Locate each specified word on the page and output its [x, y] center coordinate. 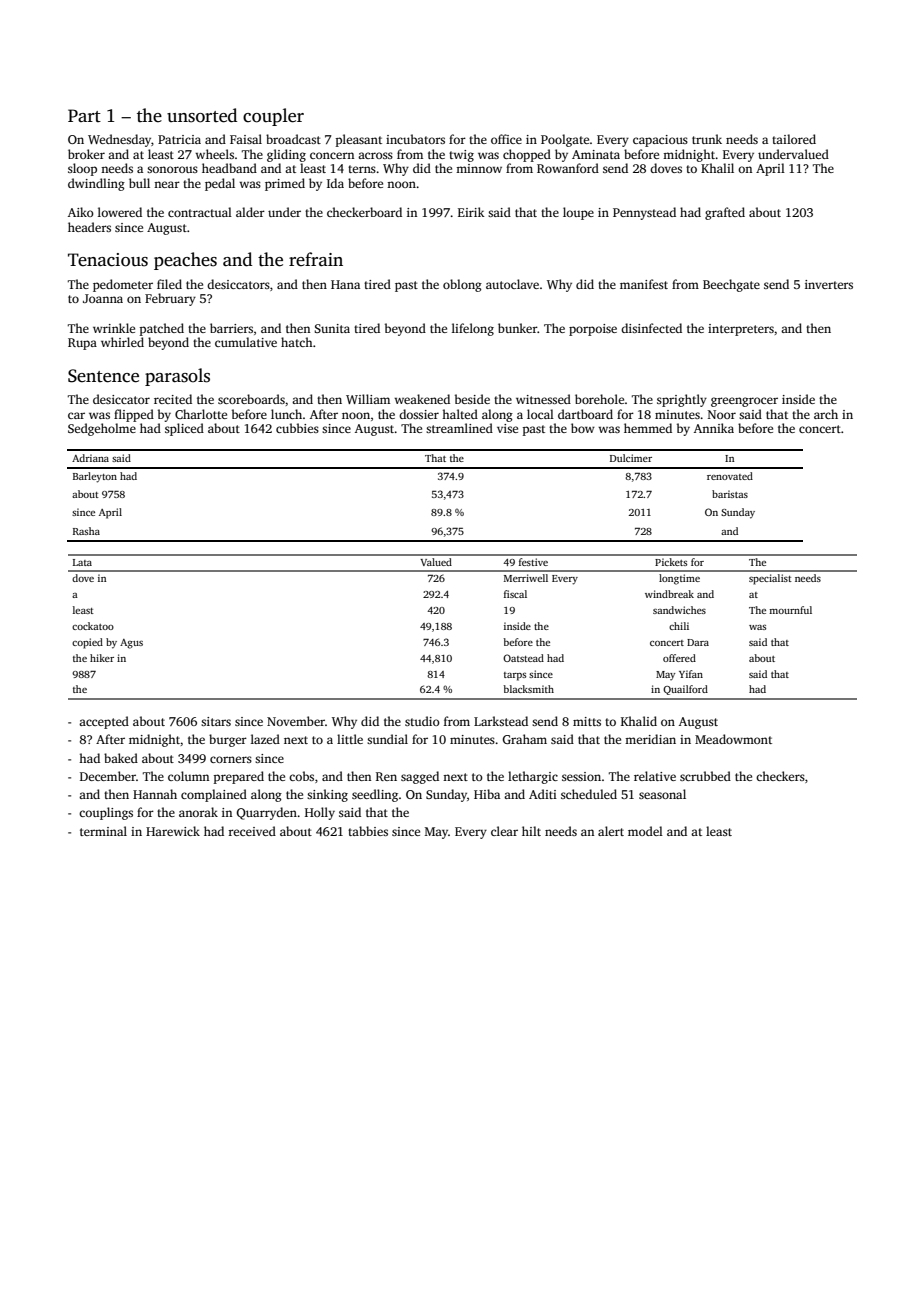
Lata [82, 562]
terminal [103, 831]
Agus [131, 644]
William [368, 399]
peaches [185, 261]
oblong [462, 285]
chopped [527, 155]
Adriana [90, 458]
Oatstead [523, 658]
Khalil [717, 168]
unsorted [202, 115]
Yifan [691, 674]
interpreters [741, 330]
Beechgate [731, 285]
